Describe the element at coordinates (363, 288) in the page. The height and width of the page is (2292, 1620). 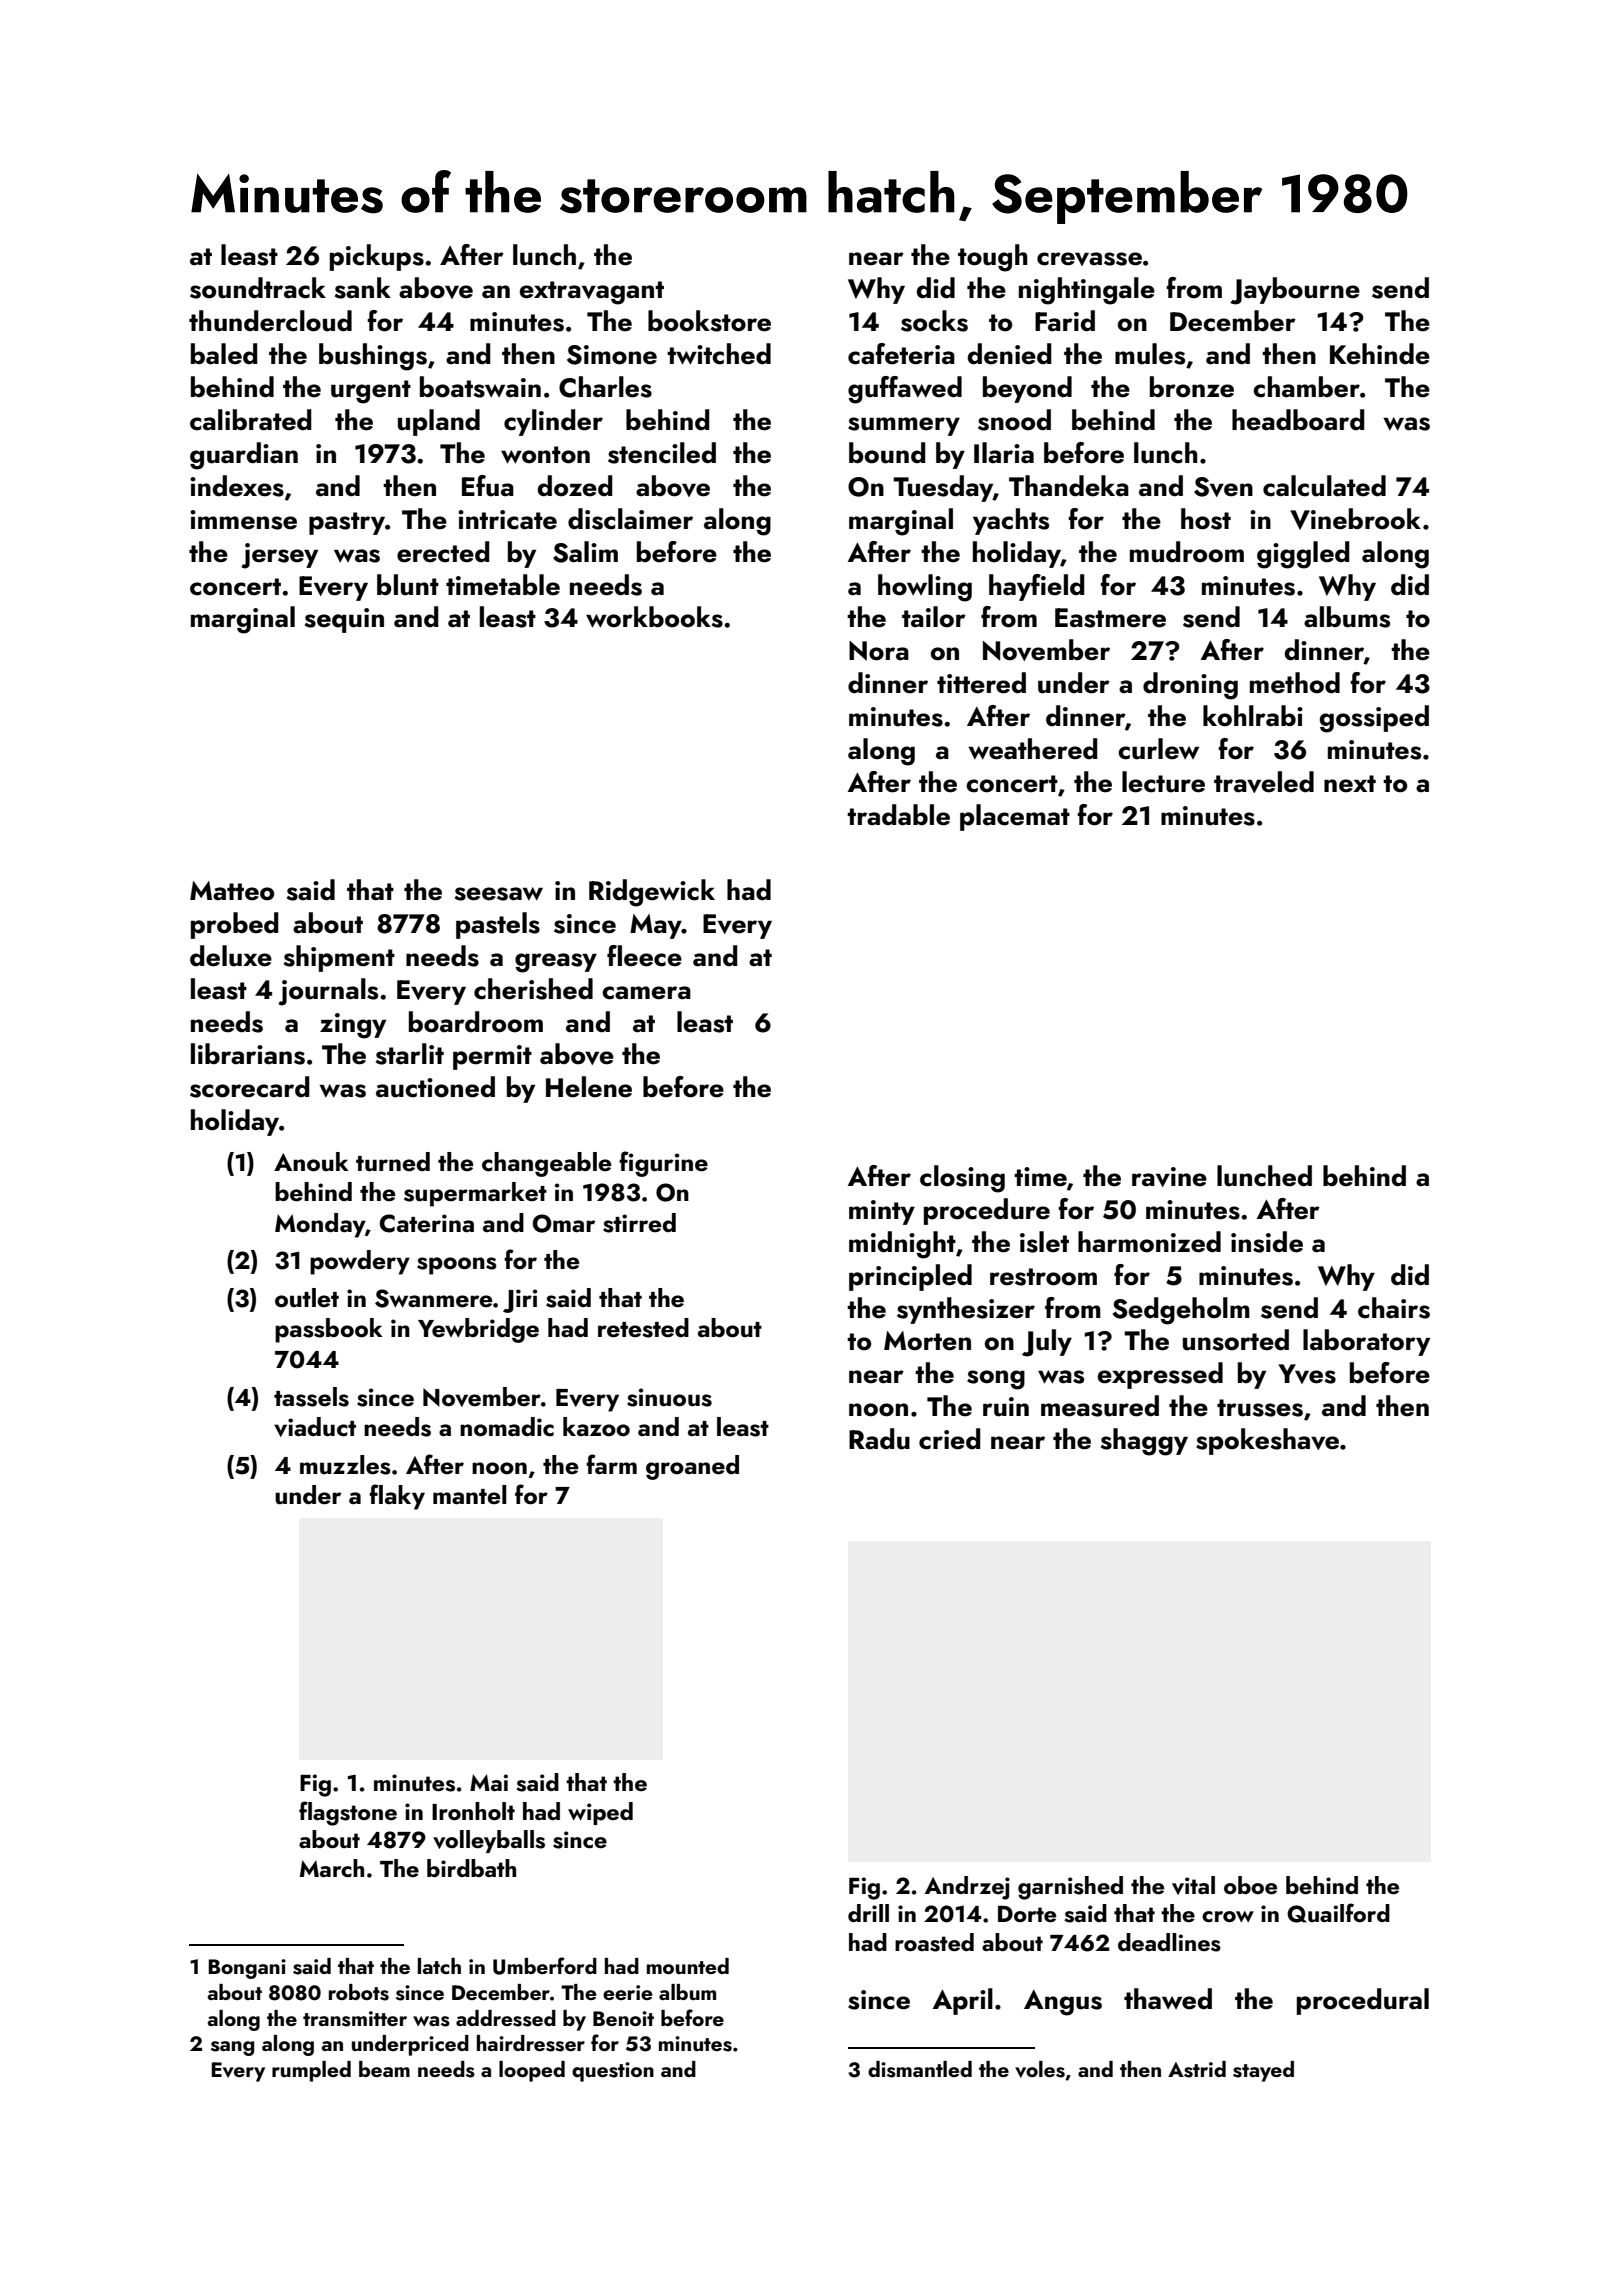
I see `sank` at that location.
